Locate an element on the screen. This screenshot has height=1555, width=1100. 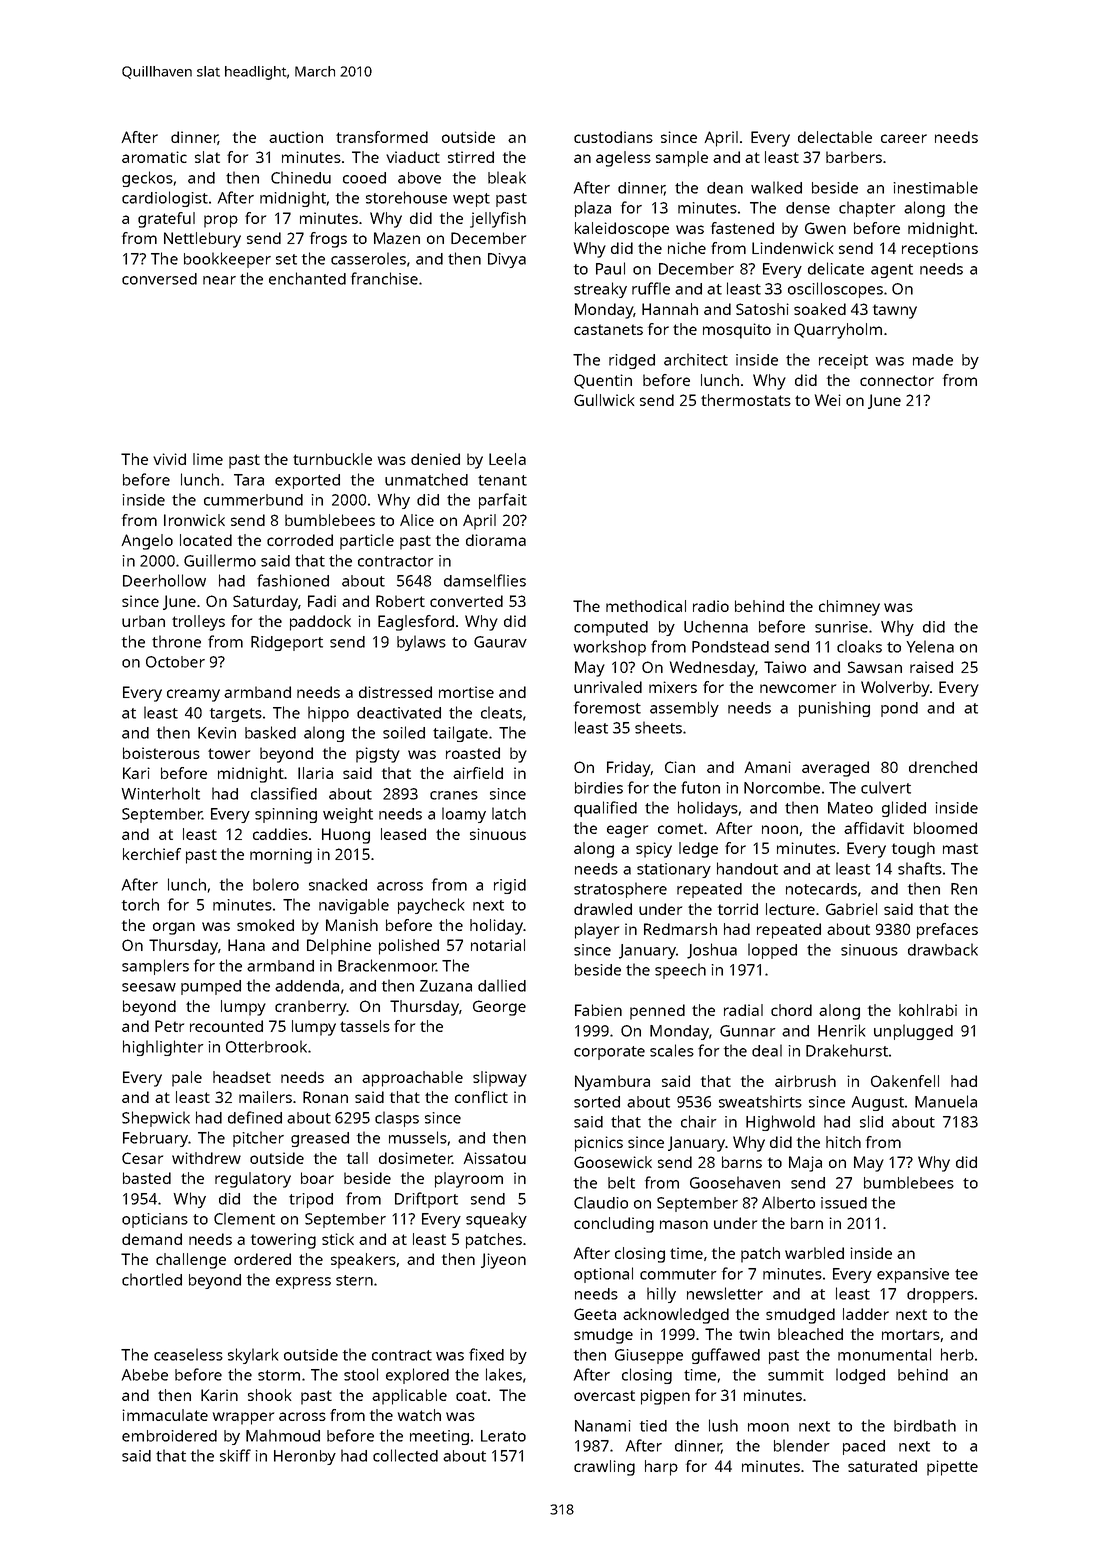
rigid is located at coordinates (510, 886).
